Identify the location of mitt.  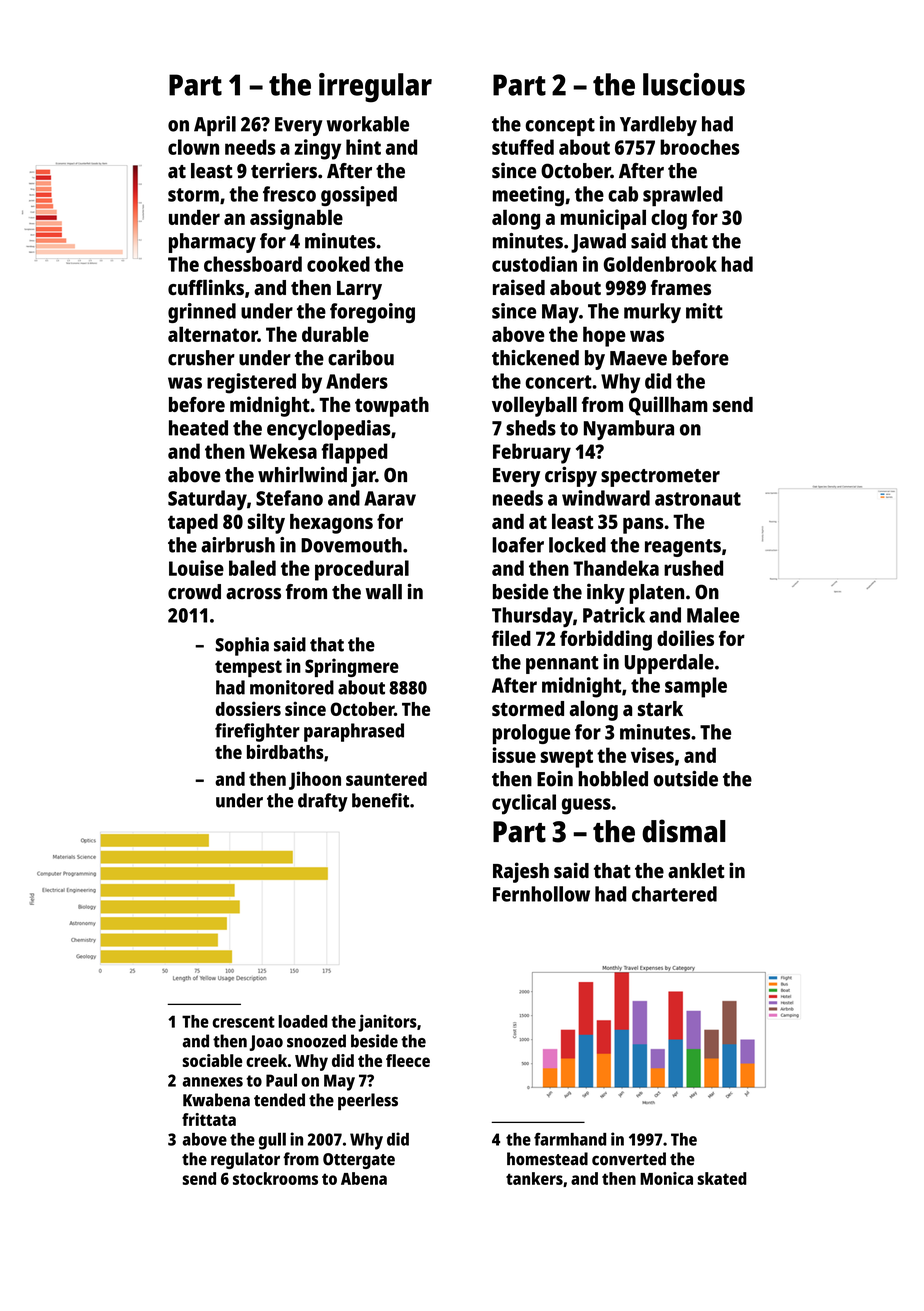
(704, 311).
